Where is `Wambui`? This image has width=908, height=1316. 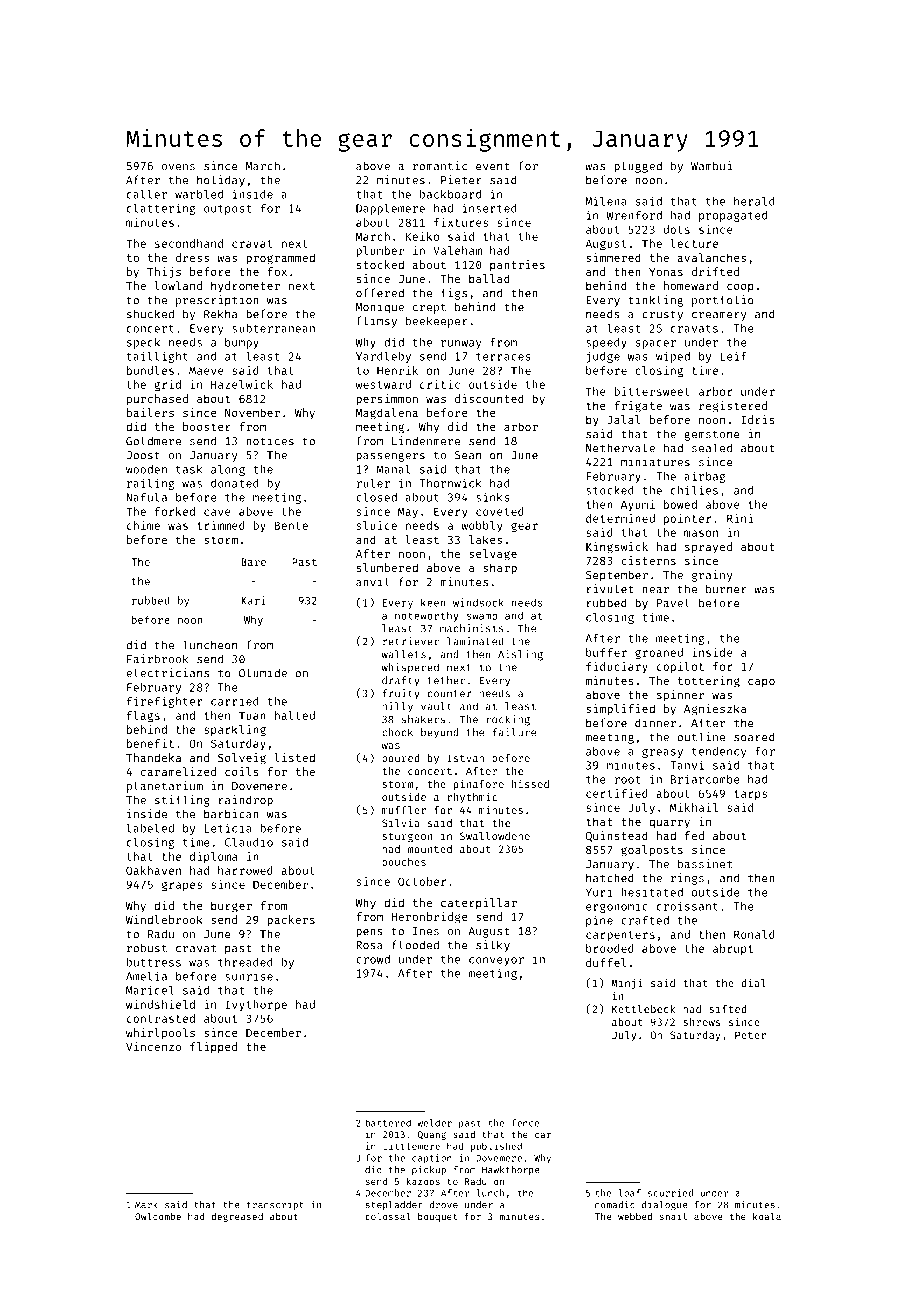 Wambui is located at coordinates (711, 166).
